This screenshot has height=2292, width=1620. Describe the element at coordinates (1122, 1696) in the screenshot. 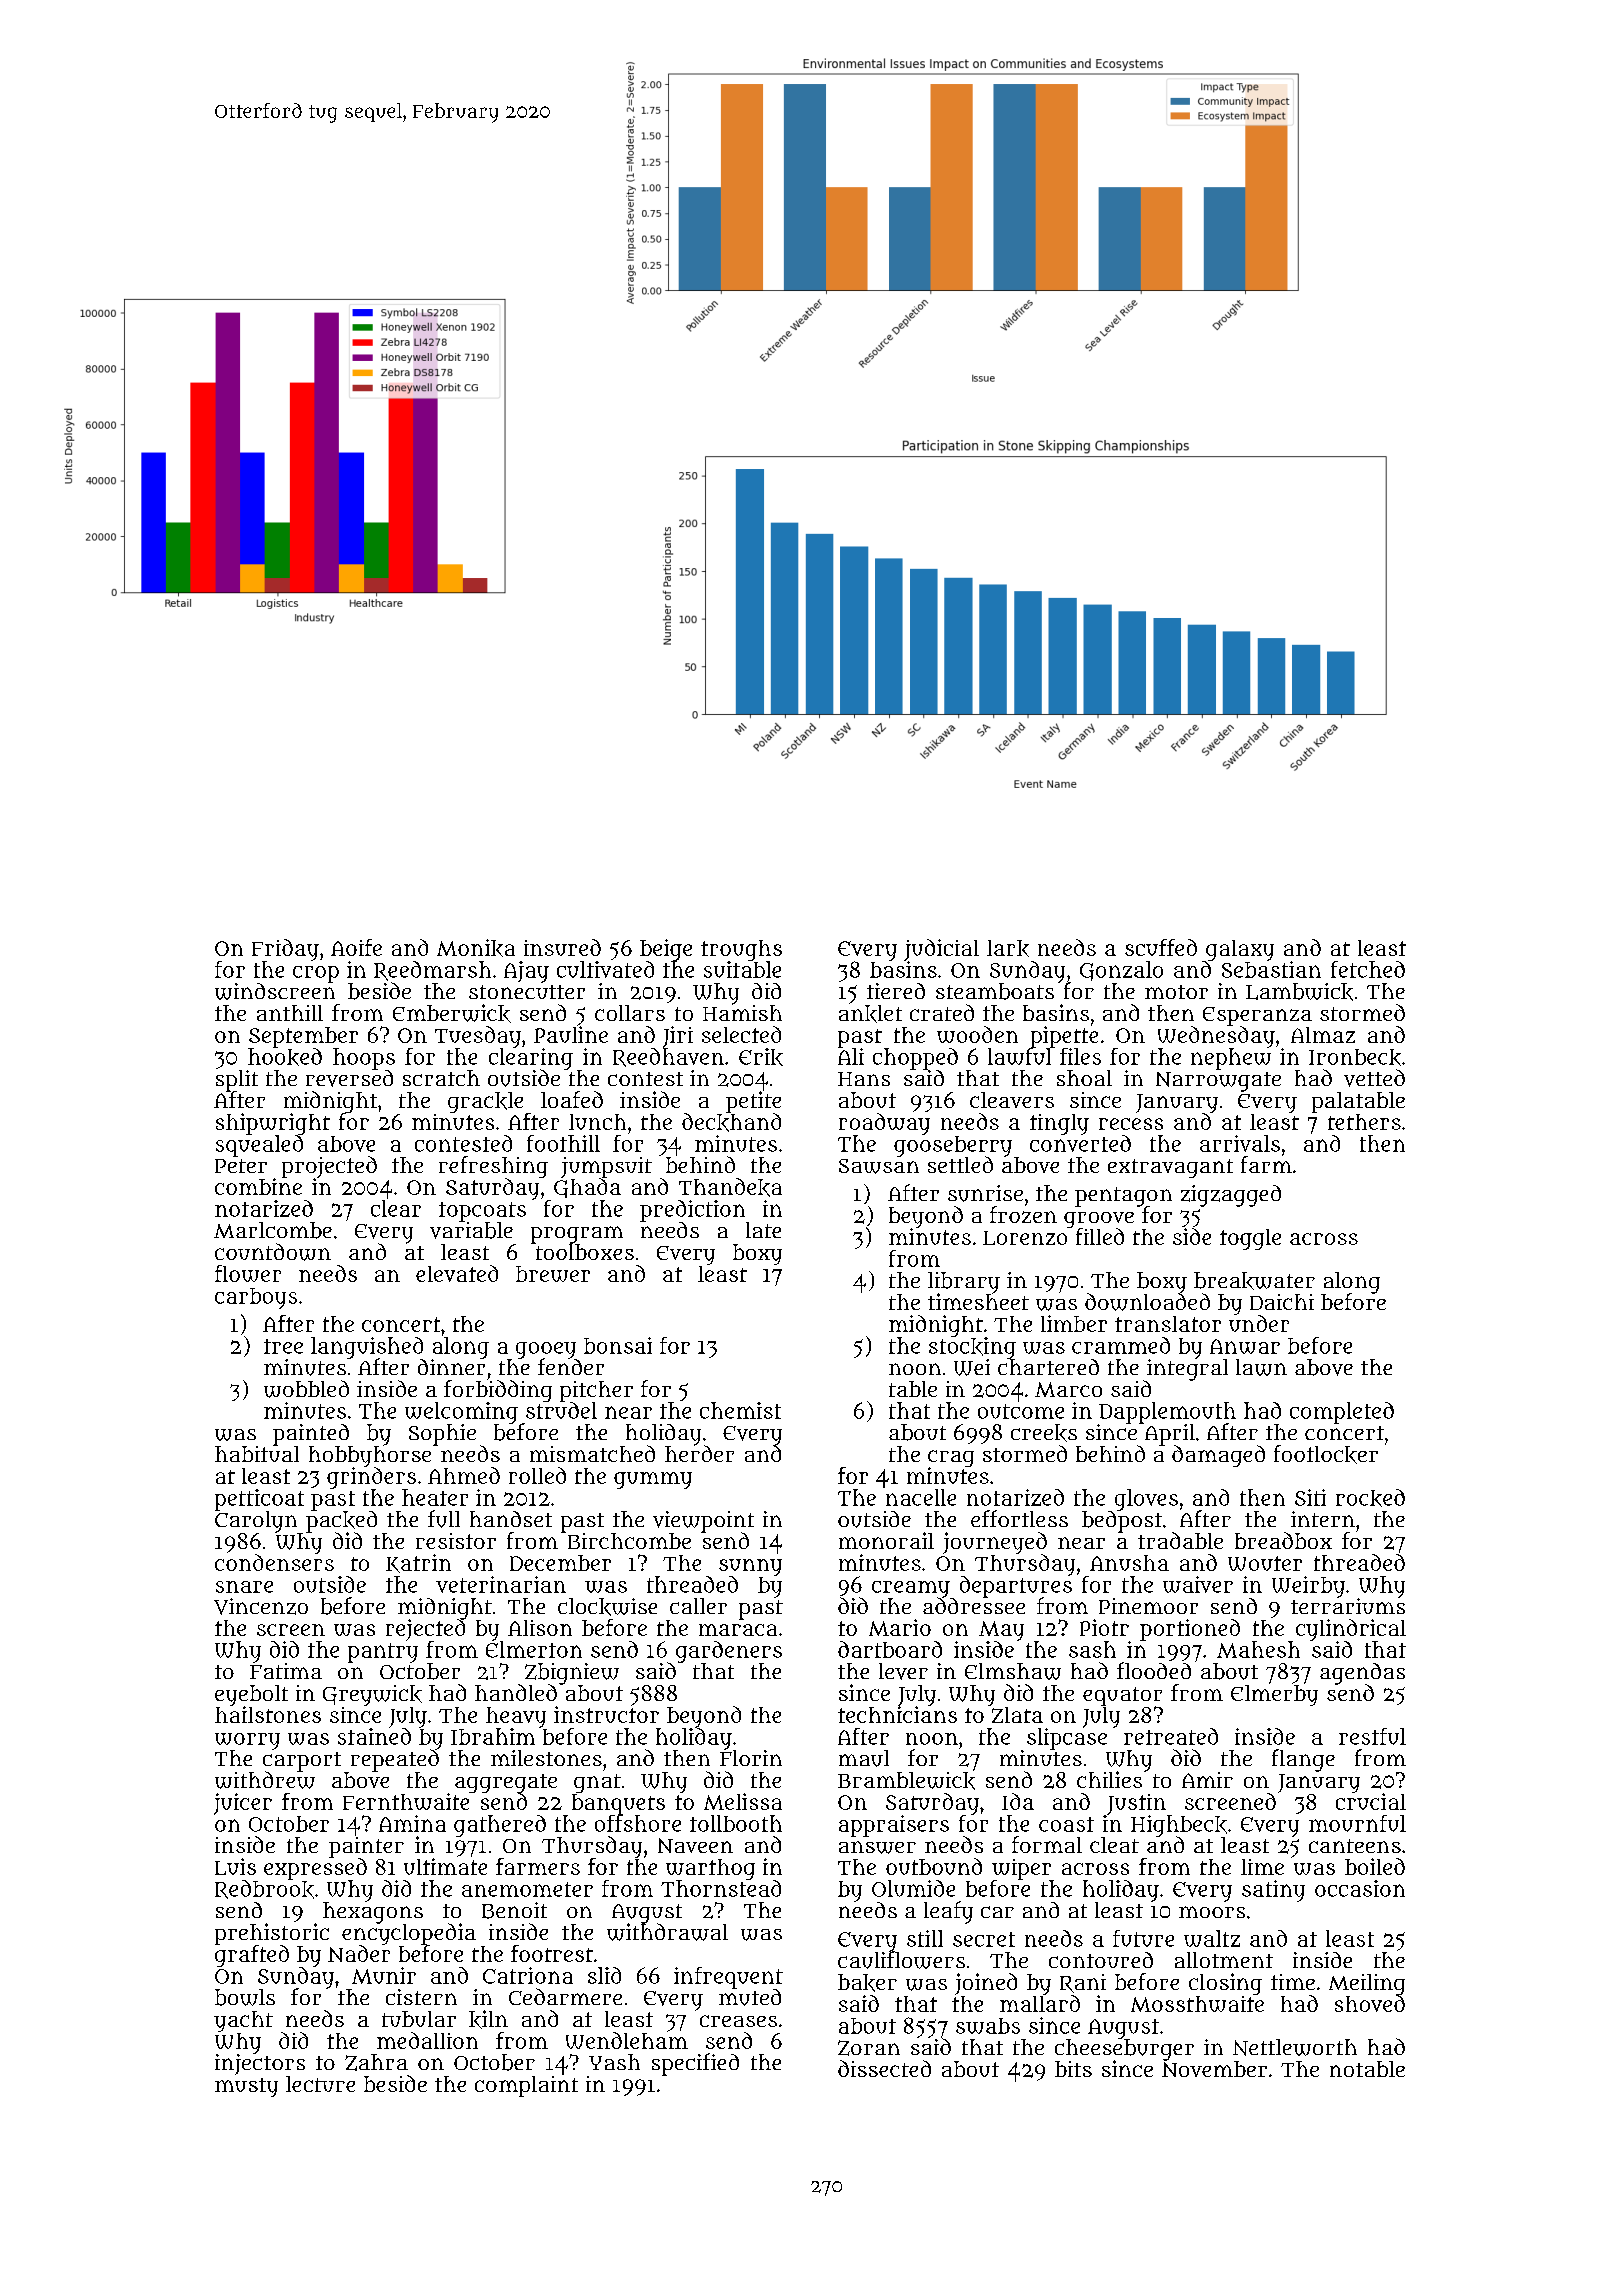

I see `equator` at that location.
